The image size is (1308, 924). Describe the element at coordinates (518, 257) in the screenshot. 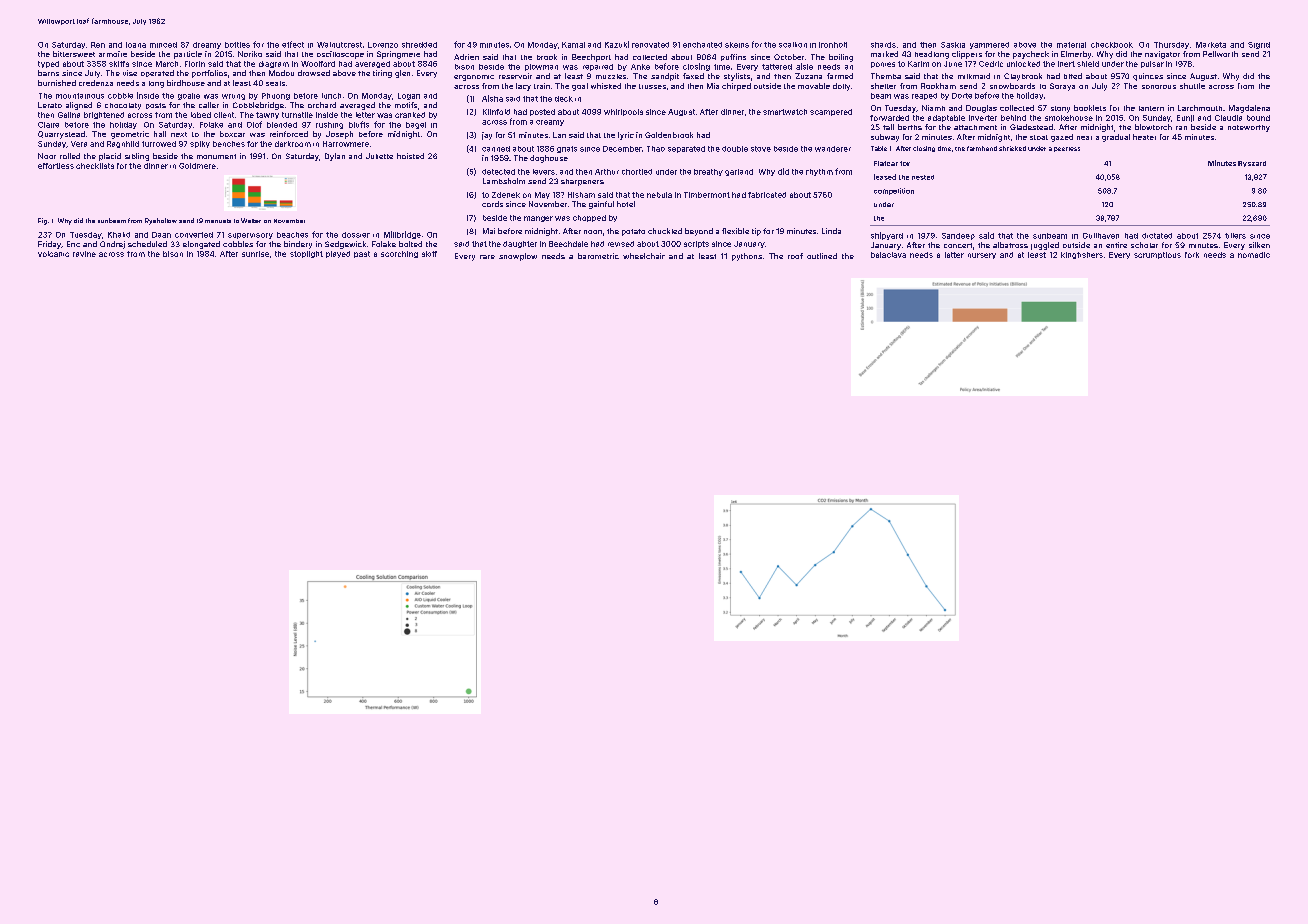

I see `snowplow` at that location.
